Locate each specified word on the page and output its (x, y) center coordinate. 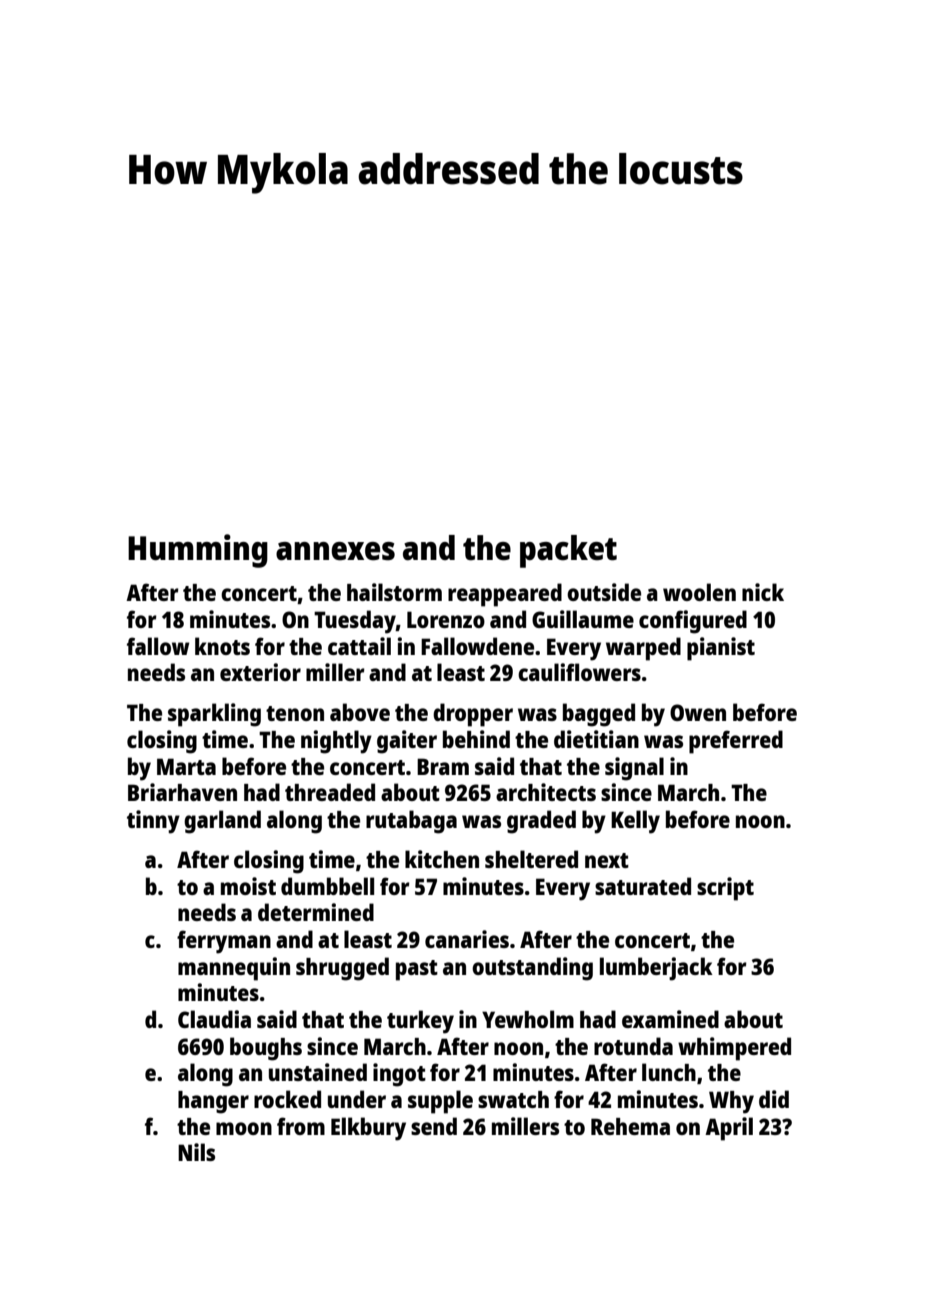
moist (248, 886)
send (434, 1126)
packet (568, 551)
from (301, 1126)
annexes (335, 551)
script (725, 889)
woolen (699, 592)
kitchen (442, 859)
